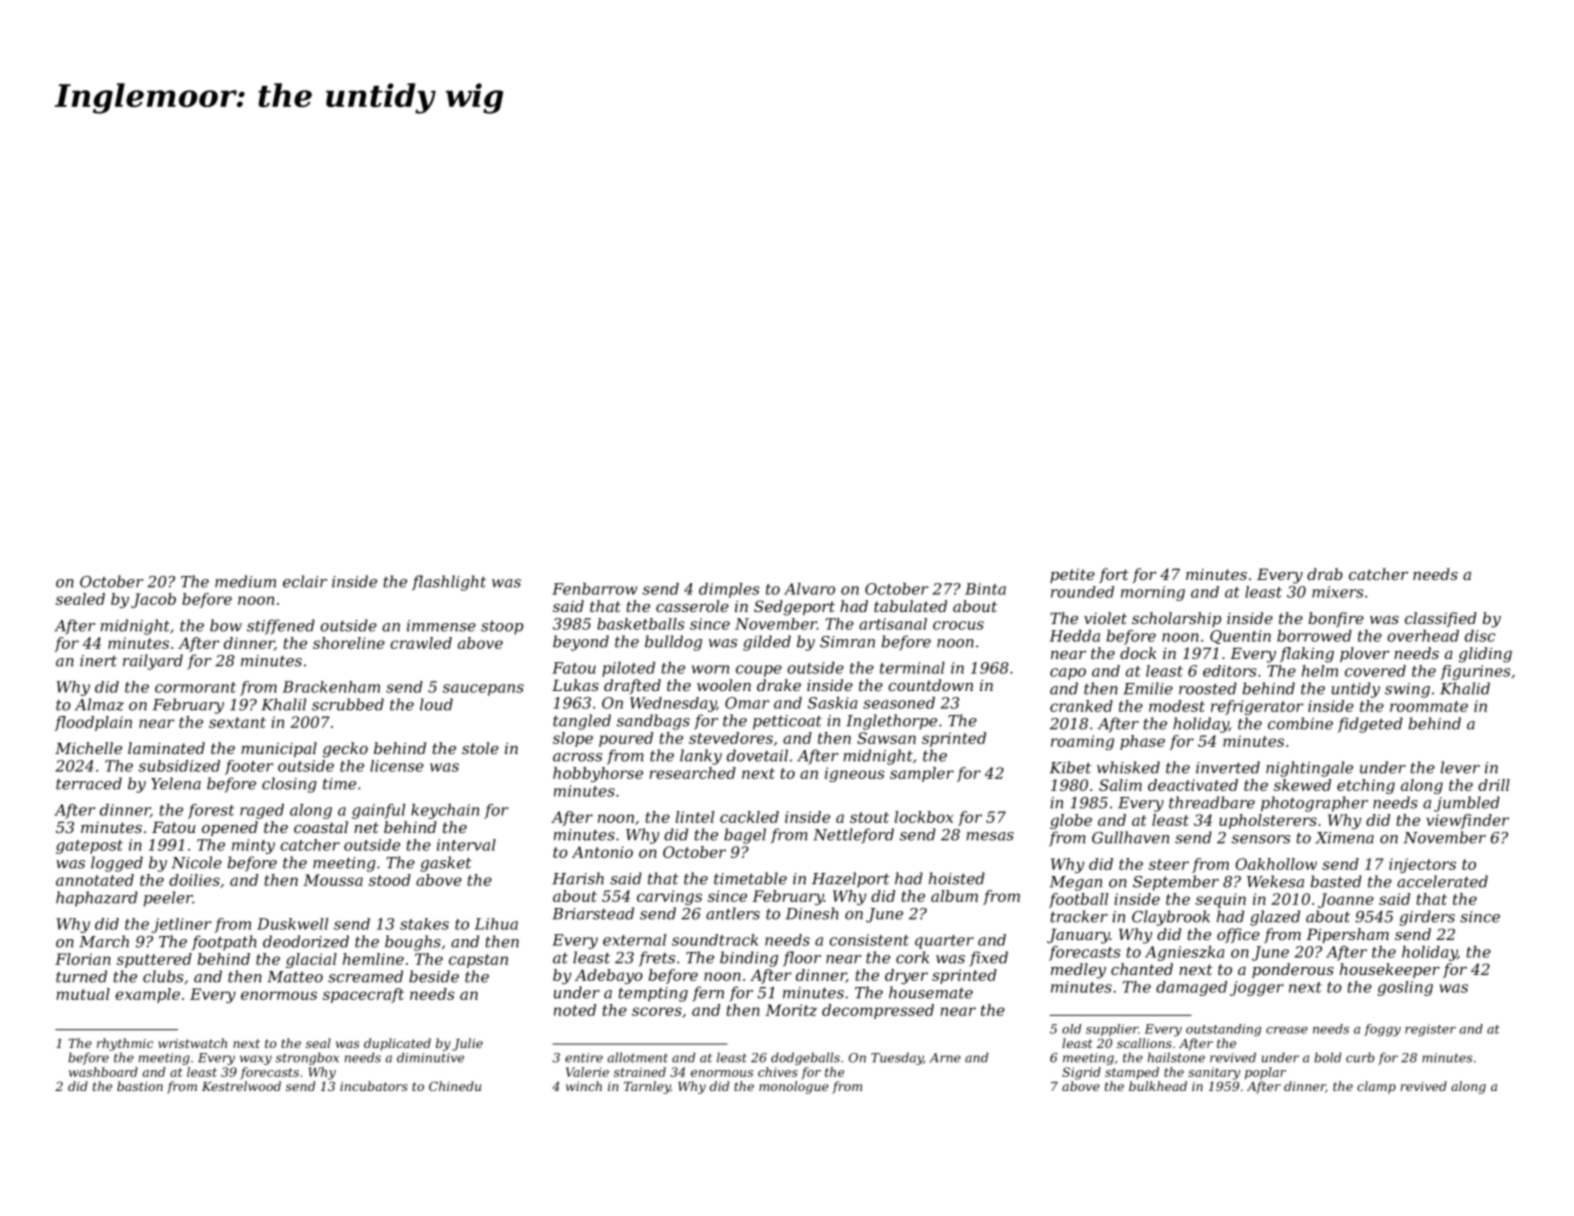 This screenshot has width=1574, height=1216. Describe the element at coordinates (245, 581) in the screenshot. I see `medium` at that location.
